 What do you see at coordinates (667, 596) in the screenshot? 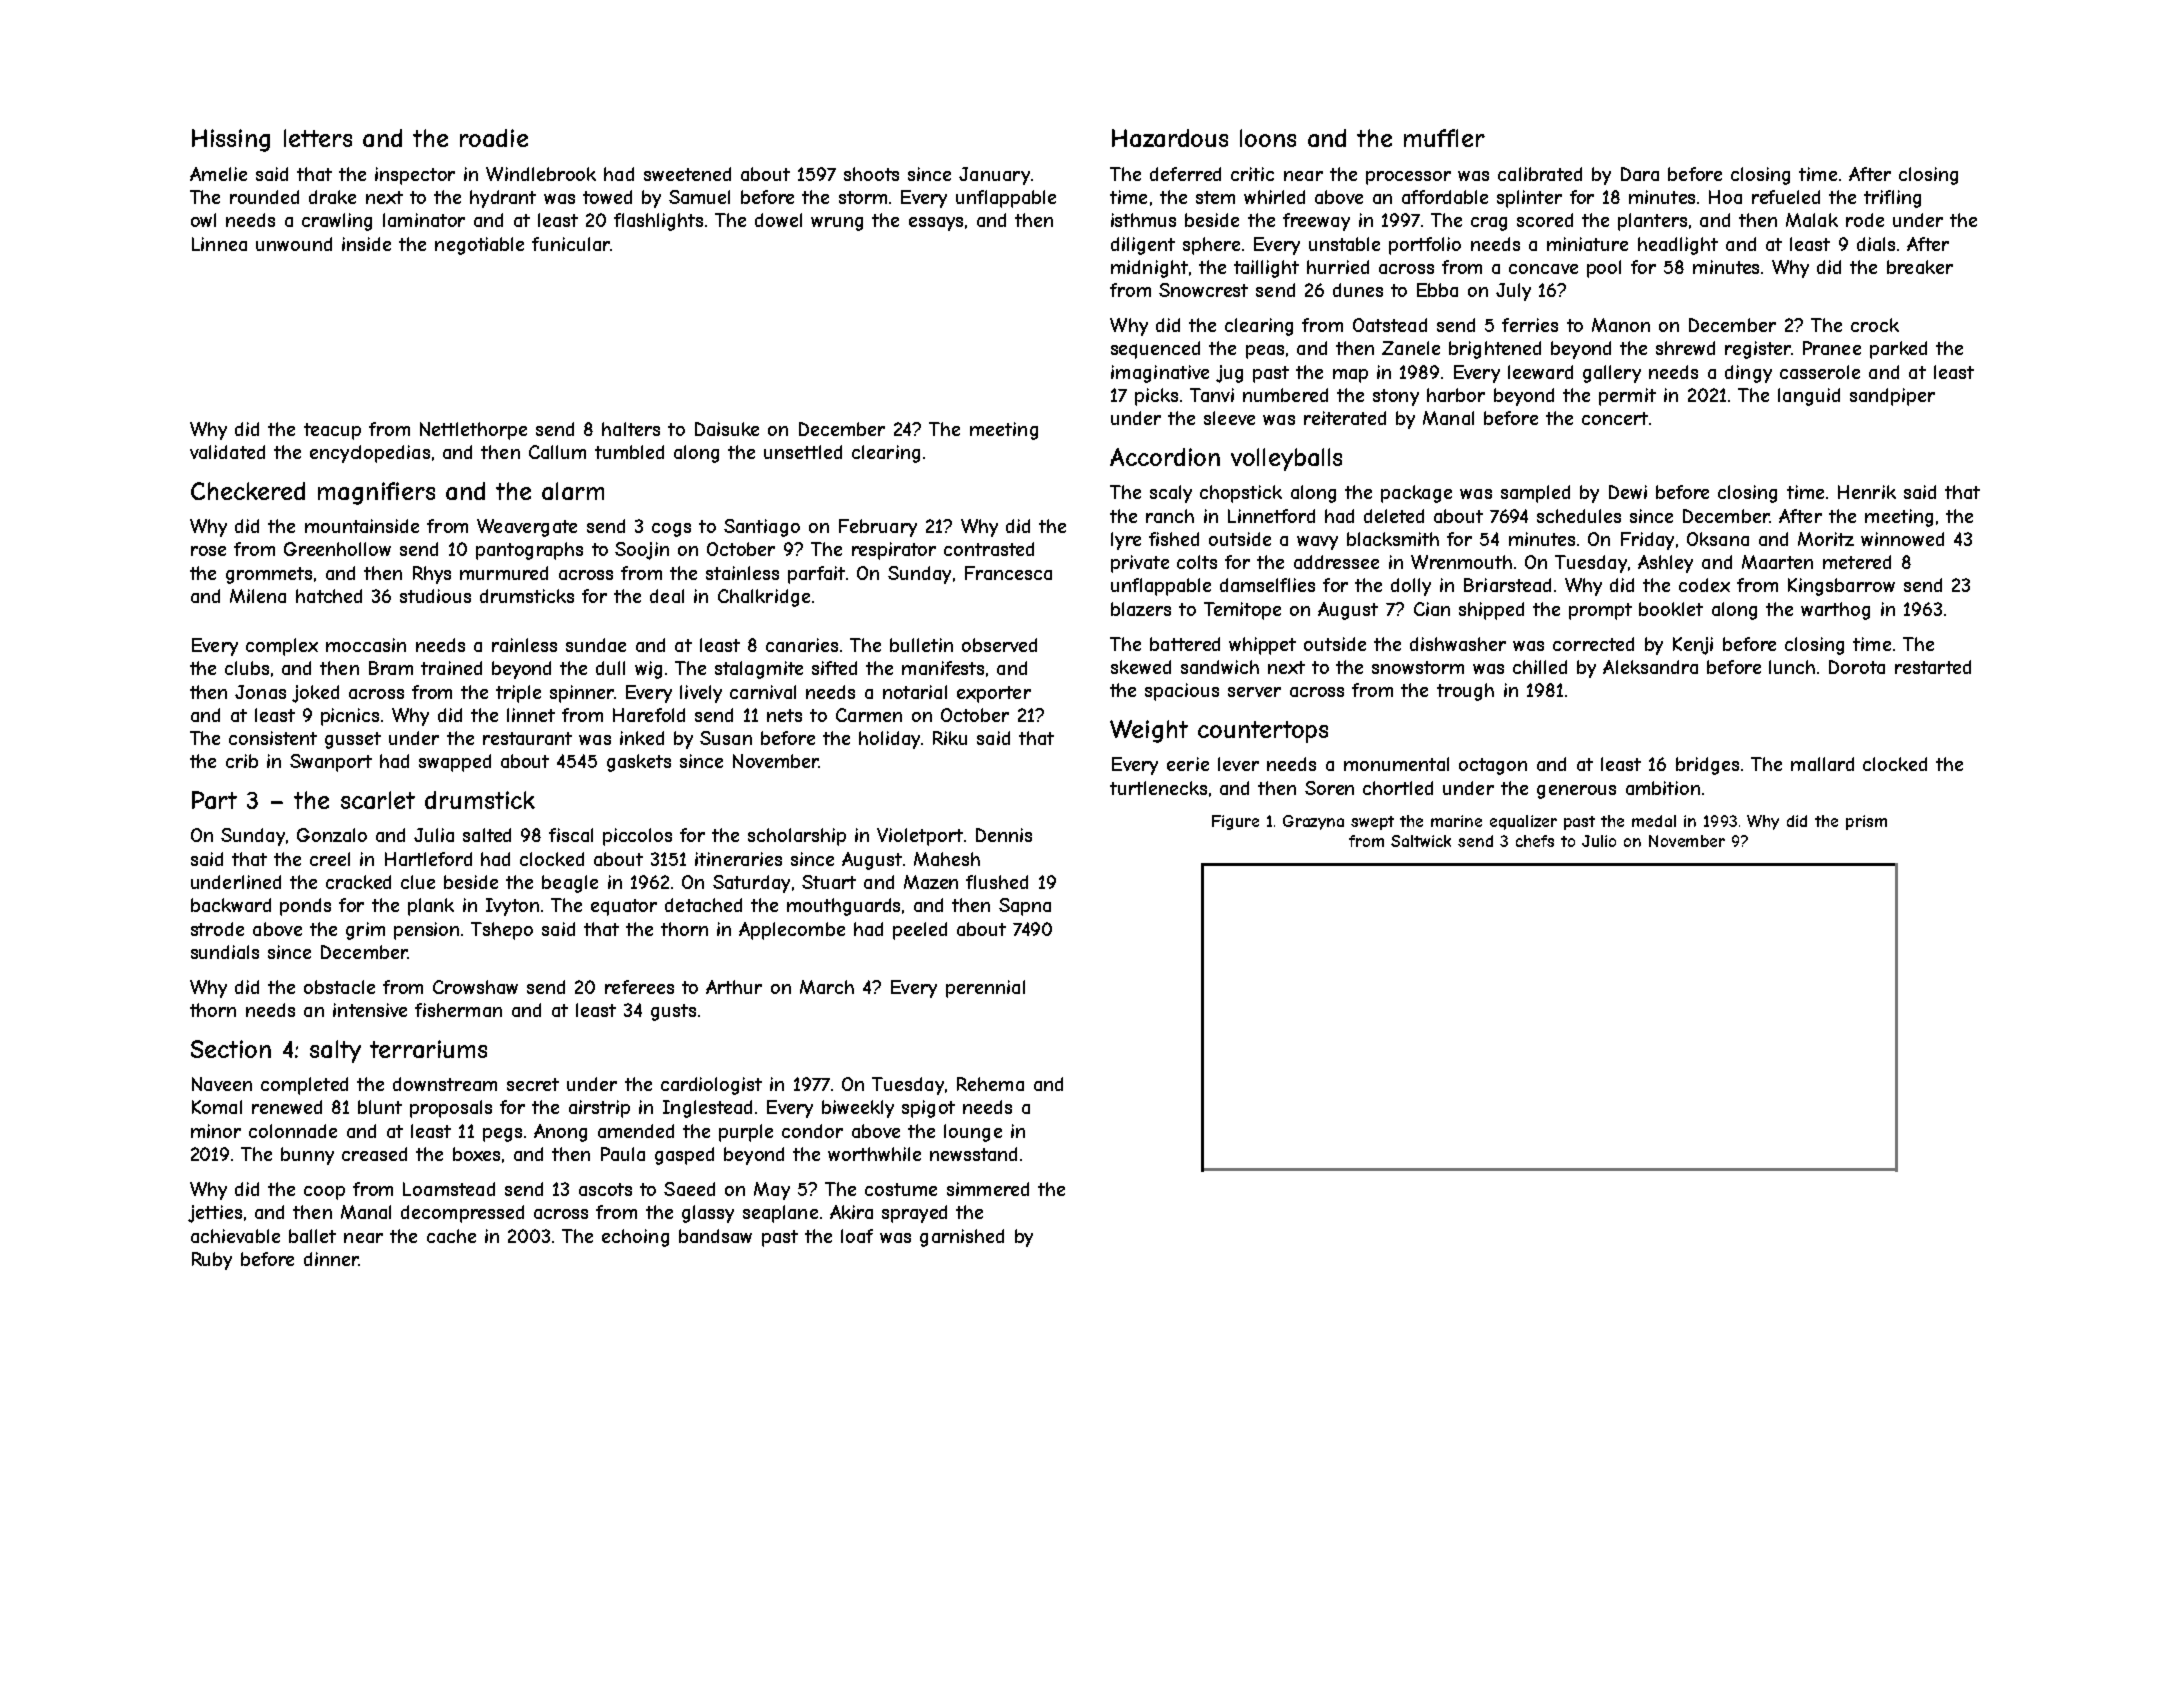
I see `deal` at bounding box center [667, 596].
